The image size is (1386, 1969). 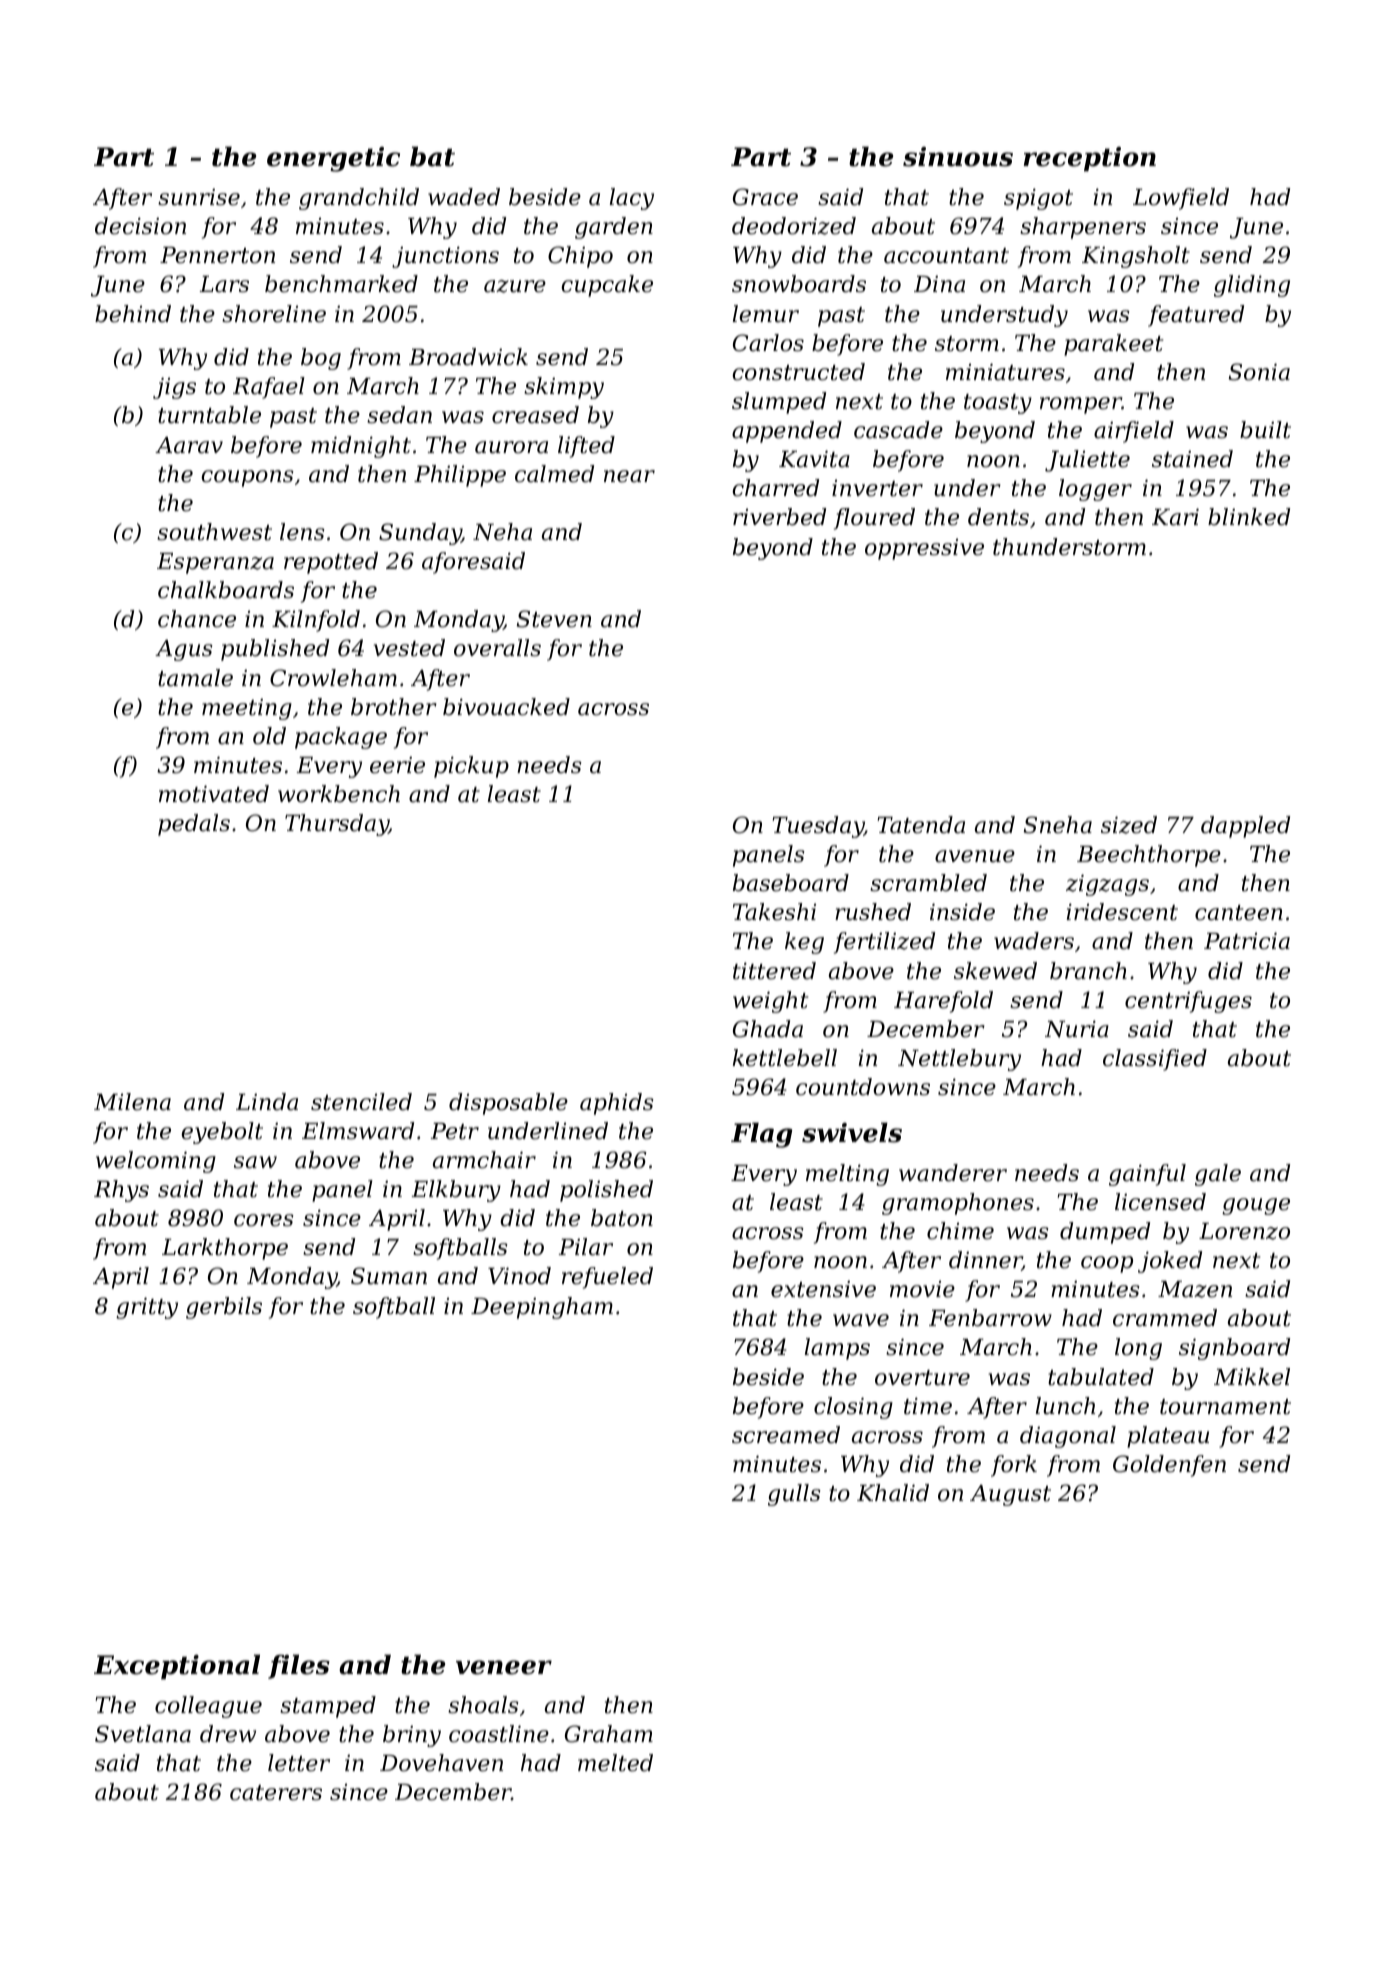 I want to click on Graham, so click(x=609, y=1734).
